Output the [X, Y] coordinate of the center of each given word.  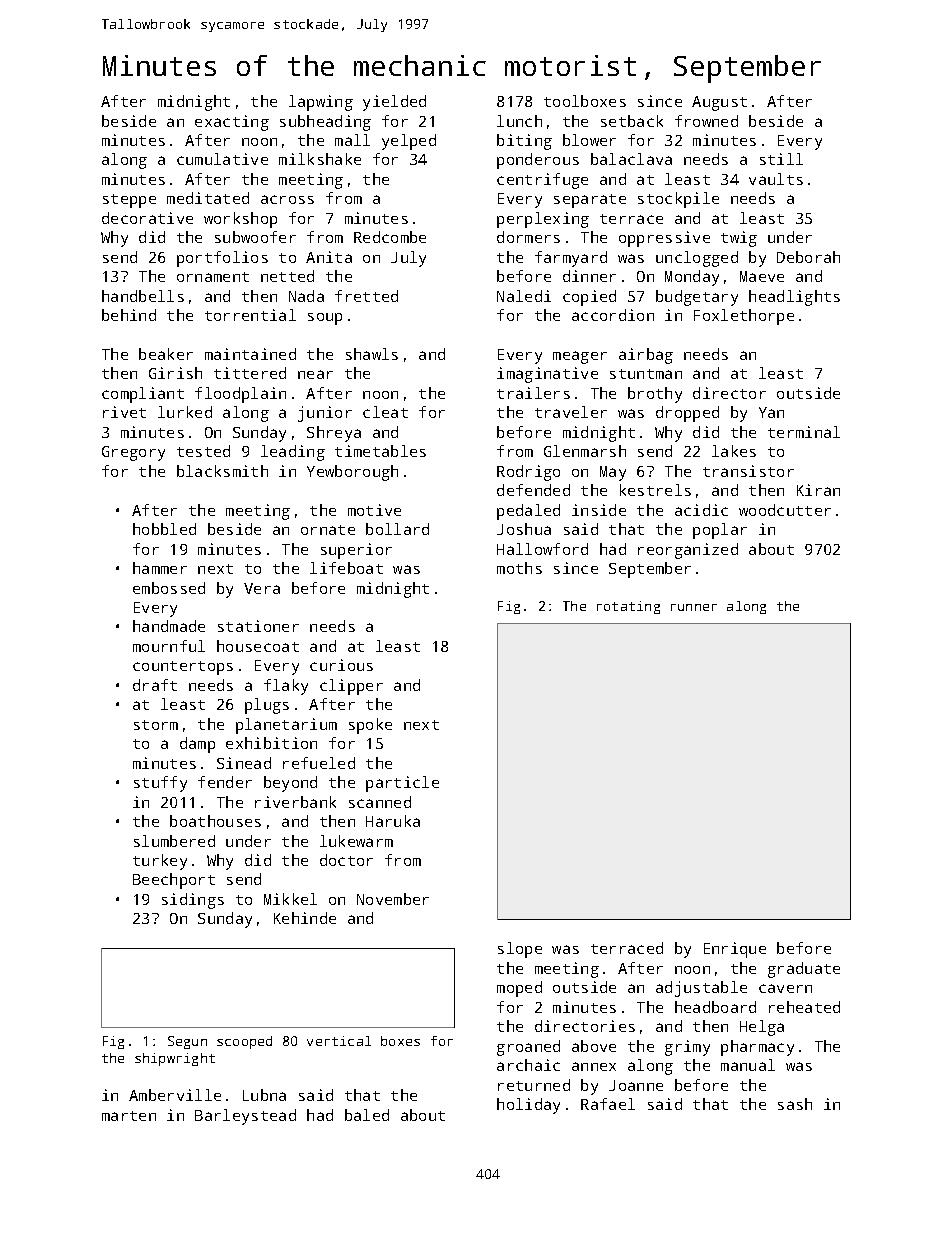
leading [293, 453]
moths [519, 568]
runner [694, 607]
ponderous [538, 161]
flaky [286, 687]
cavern [785, 988]
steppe [129, 201]
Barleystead [245, 1117]
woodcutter [785, 510]
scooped [244, 1042]
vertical [339, 1041]
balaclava [631, 159]
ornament [213, 277]
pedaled [528, 512]
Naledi [524, 296]
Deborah [808, 257]
